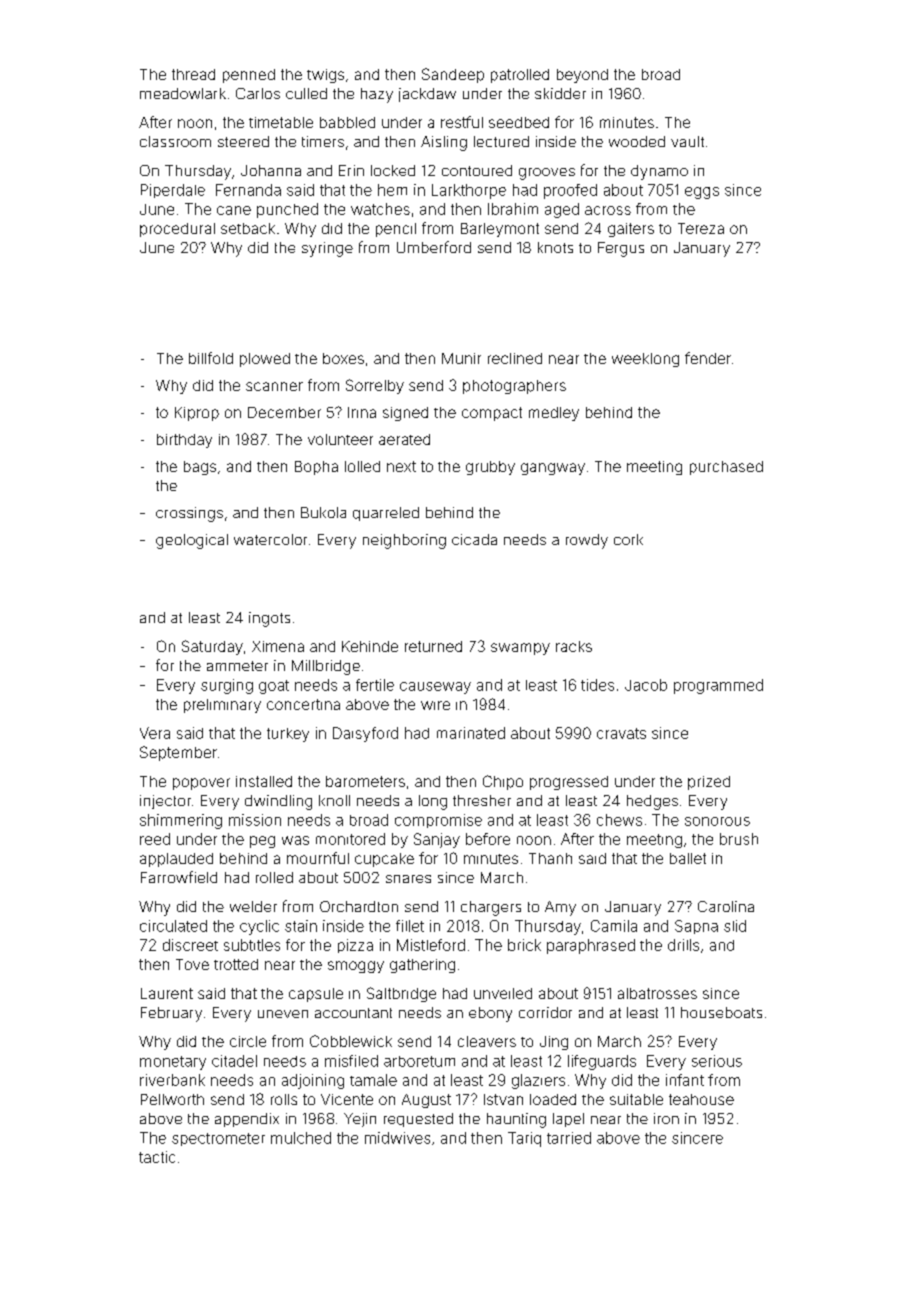 This screenshot has height=1316, width=908. Describe the element at coordinates (582, 76) in the screenshot. I see `beyond` at that location.
